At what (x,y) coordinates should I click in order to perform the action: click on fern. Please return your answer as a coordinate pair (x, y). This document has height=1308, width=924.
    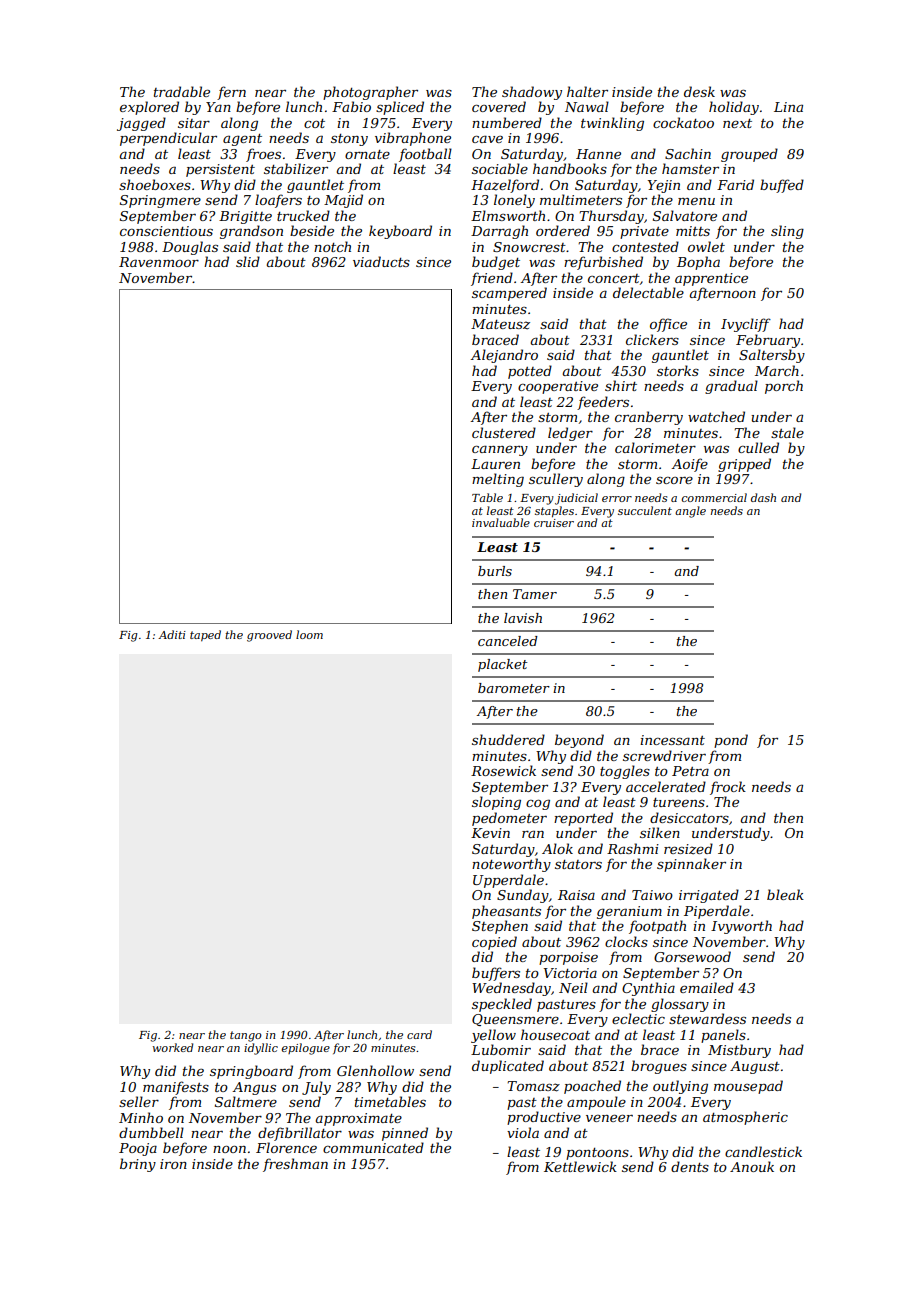
    Looking at the image, I should click on (231, 93).
